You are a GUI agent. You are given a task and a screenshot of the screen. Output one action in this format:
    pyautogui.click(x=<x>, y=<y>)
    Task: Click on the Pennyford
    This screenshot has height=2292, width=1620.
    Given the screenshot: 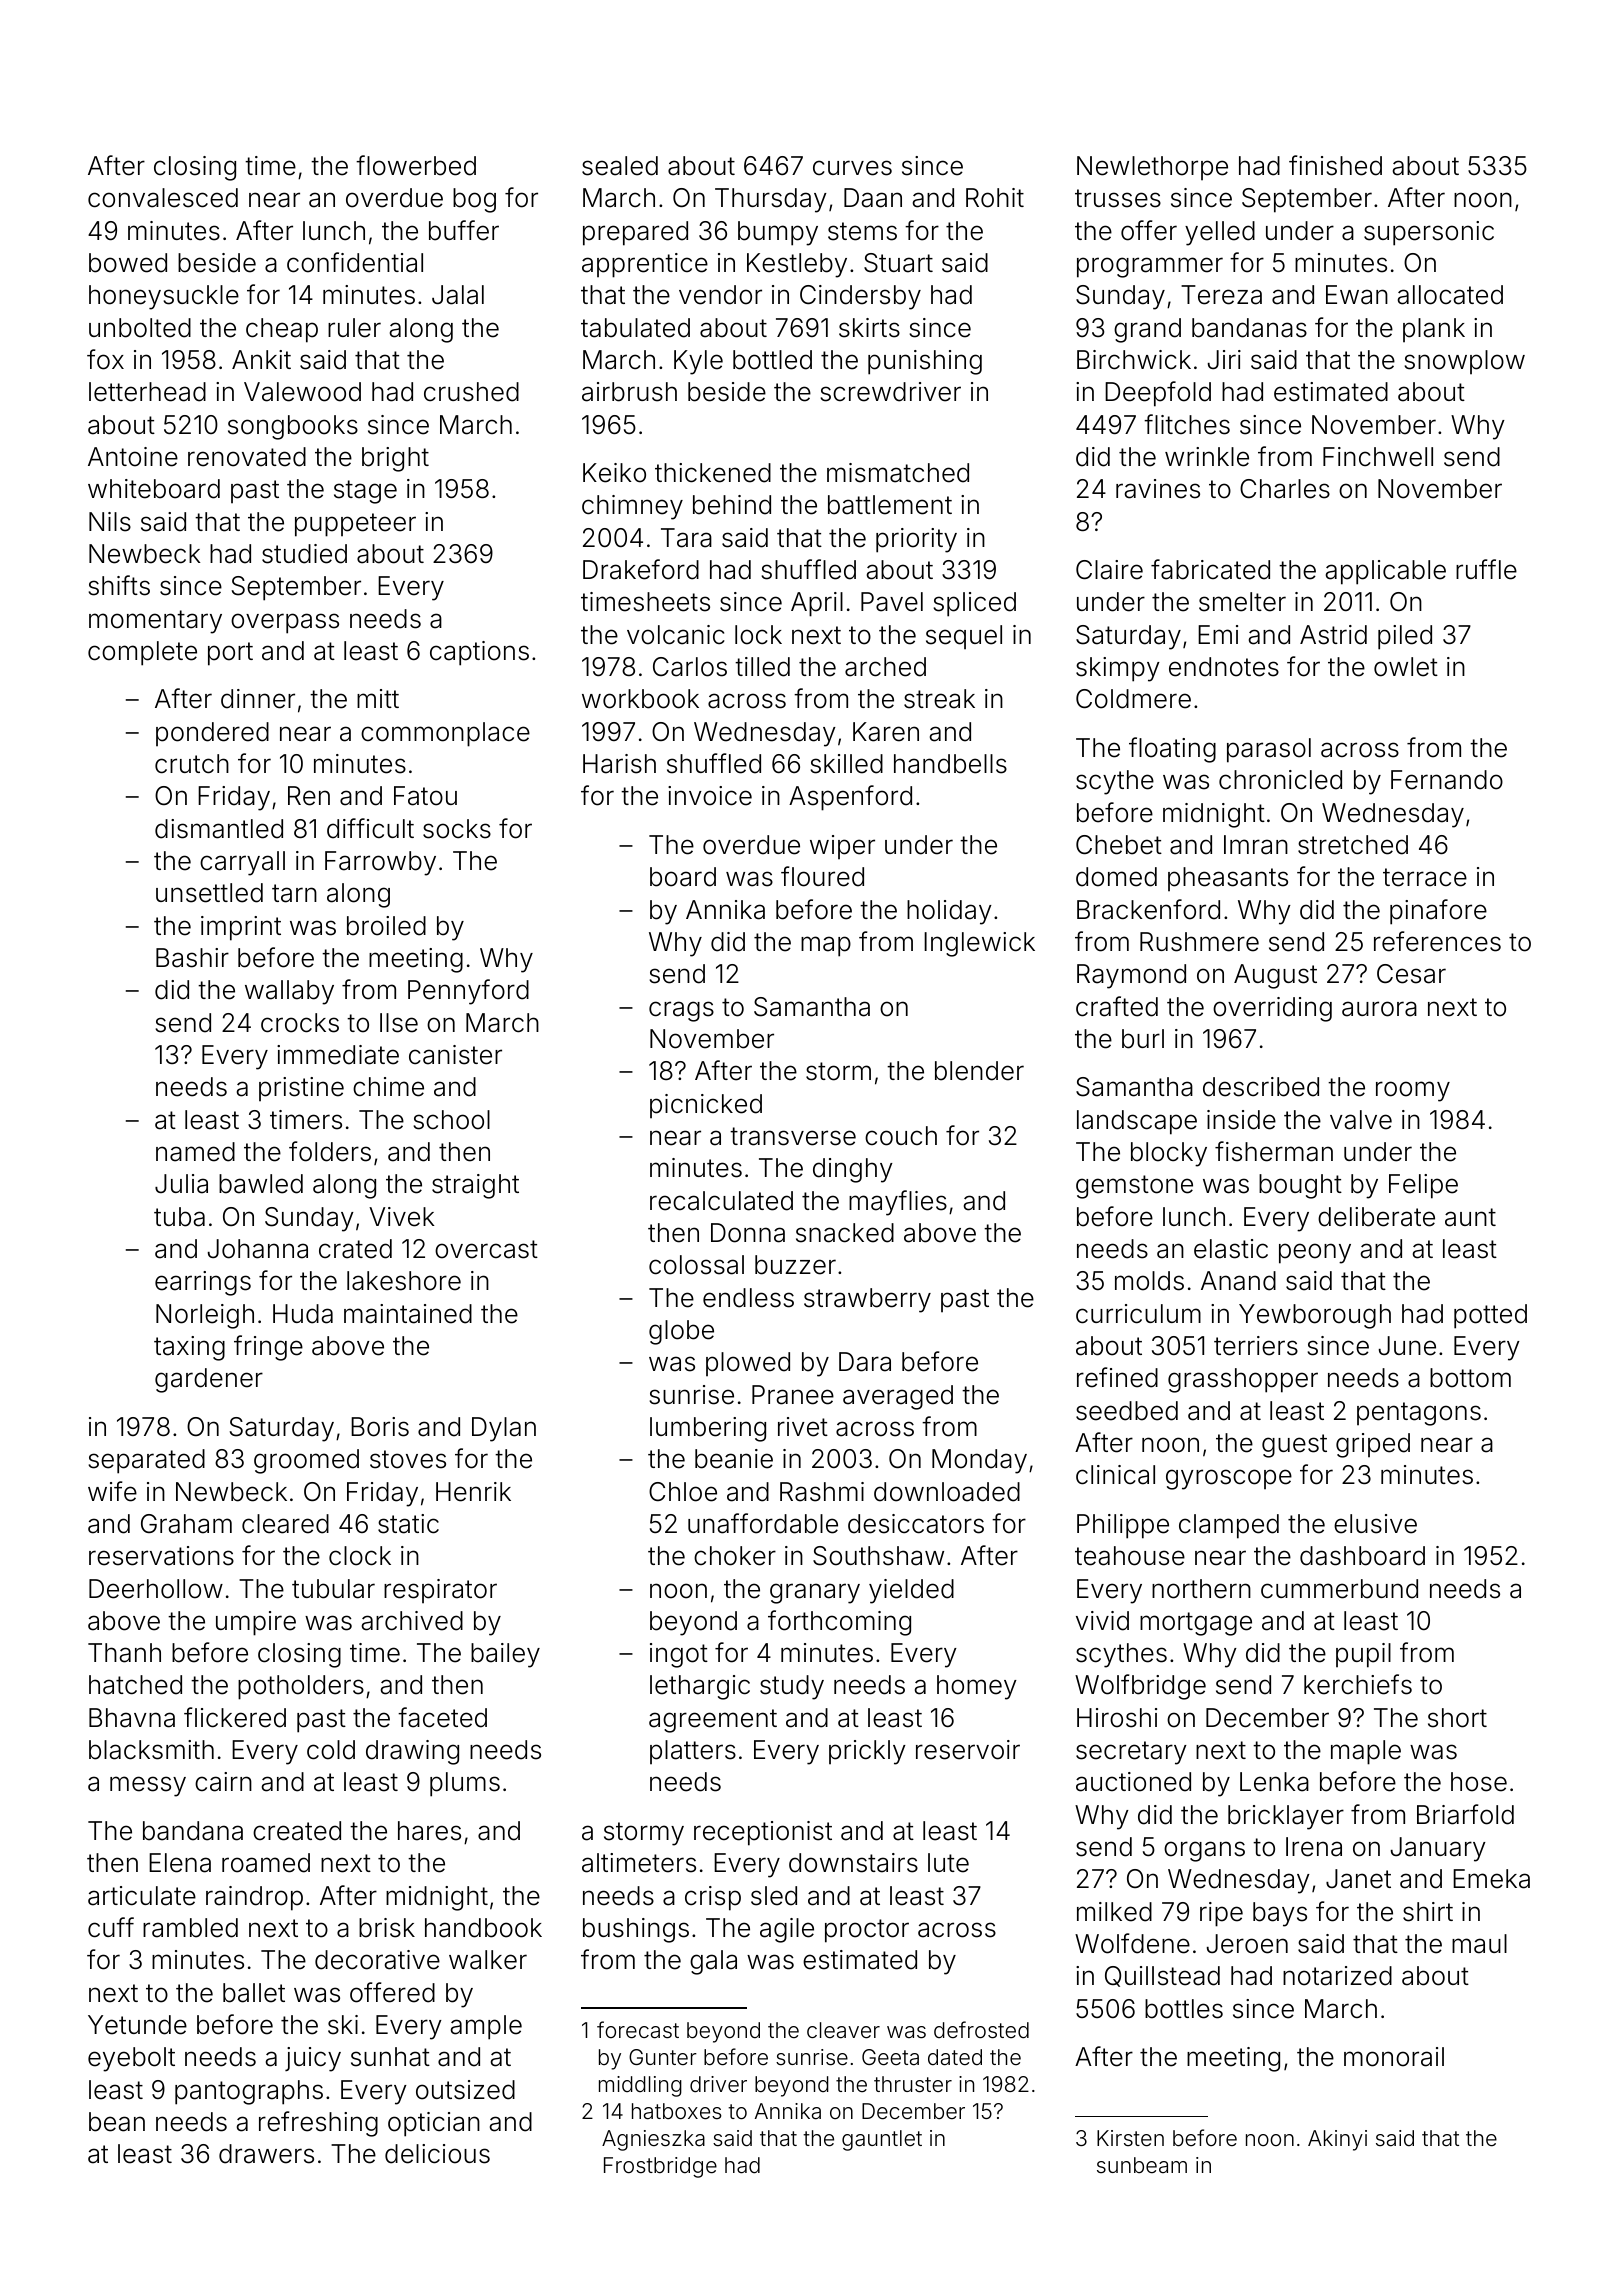 What is the action you would take?
    pyautogui.click(x=468, y=992)
